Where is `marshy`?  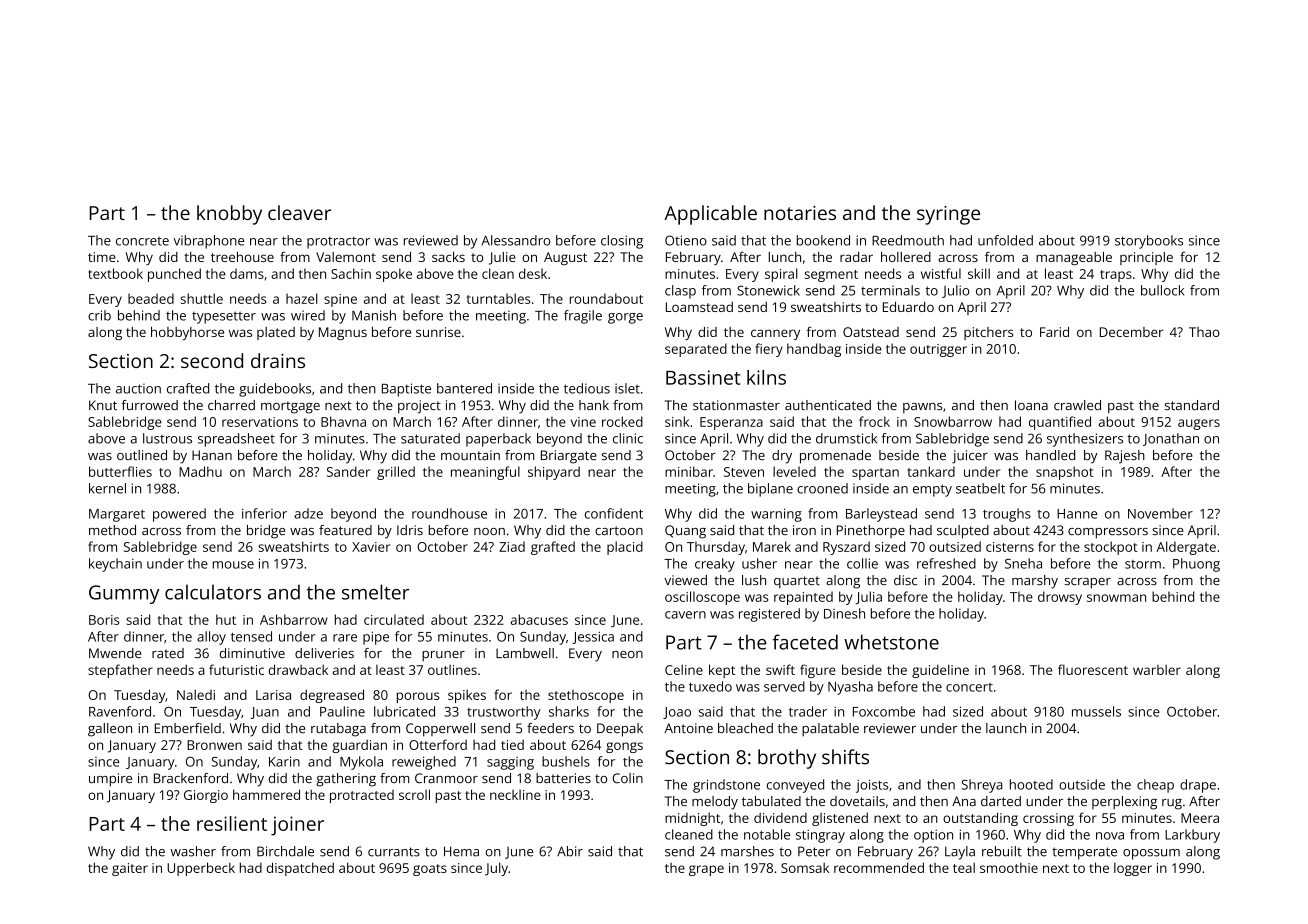
marshy is located at coordinates (1035, 582).
